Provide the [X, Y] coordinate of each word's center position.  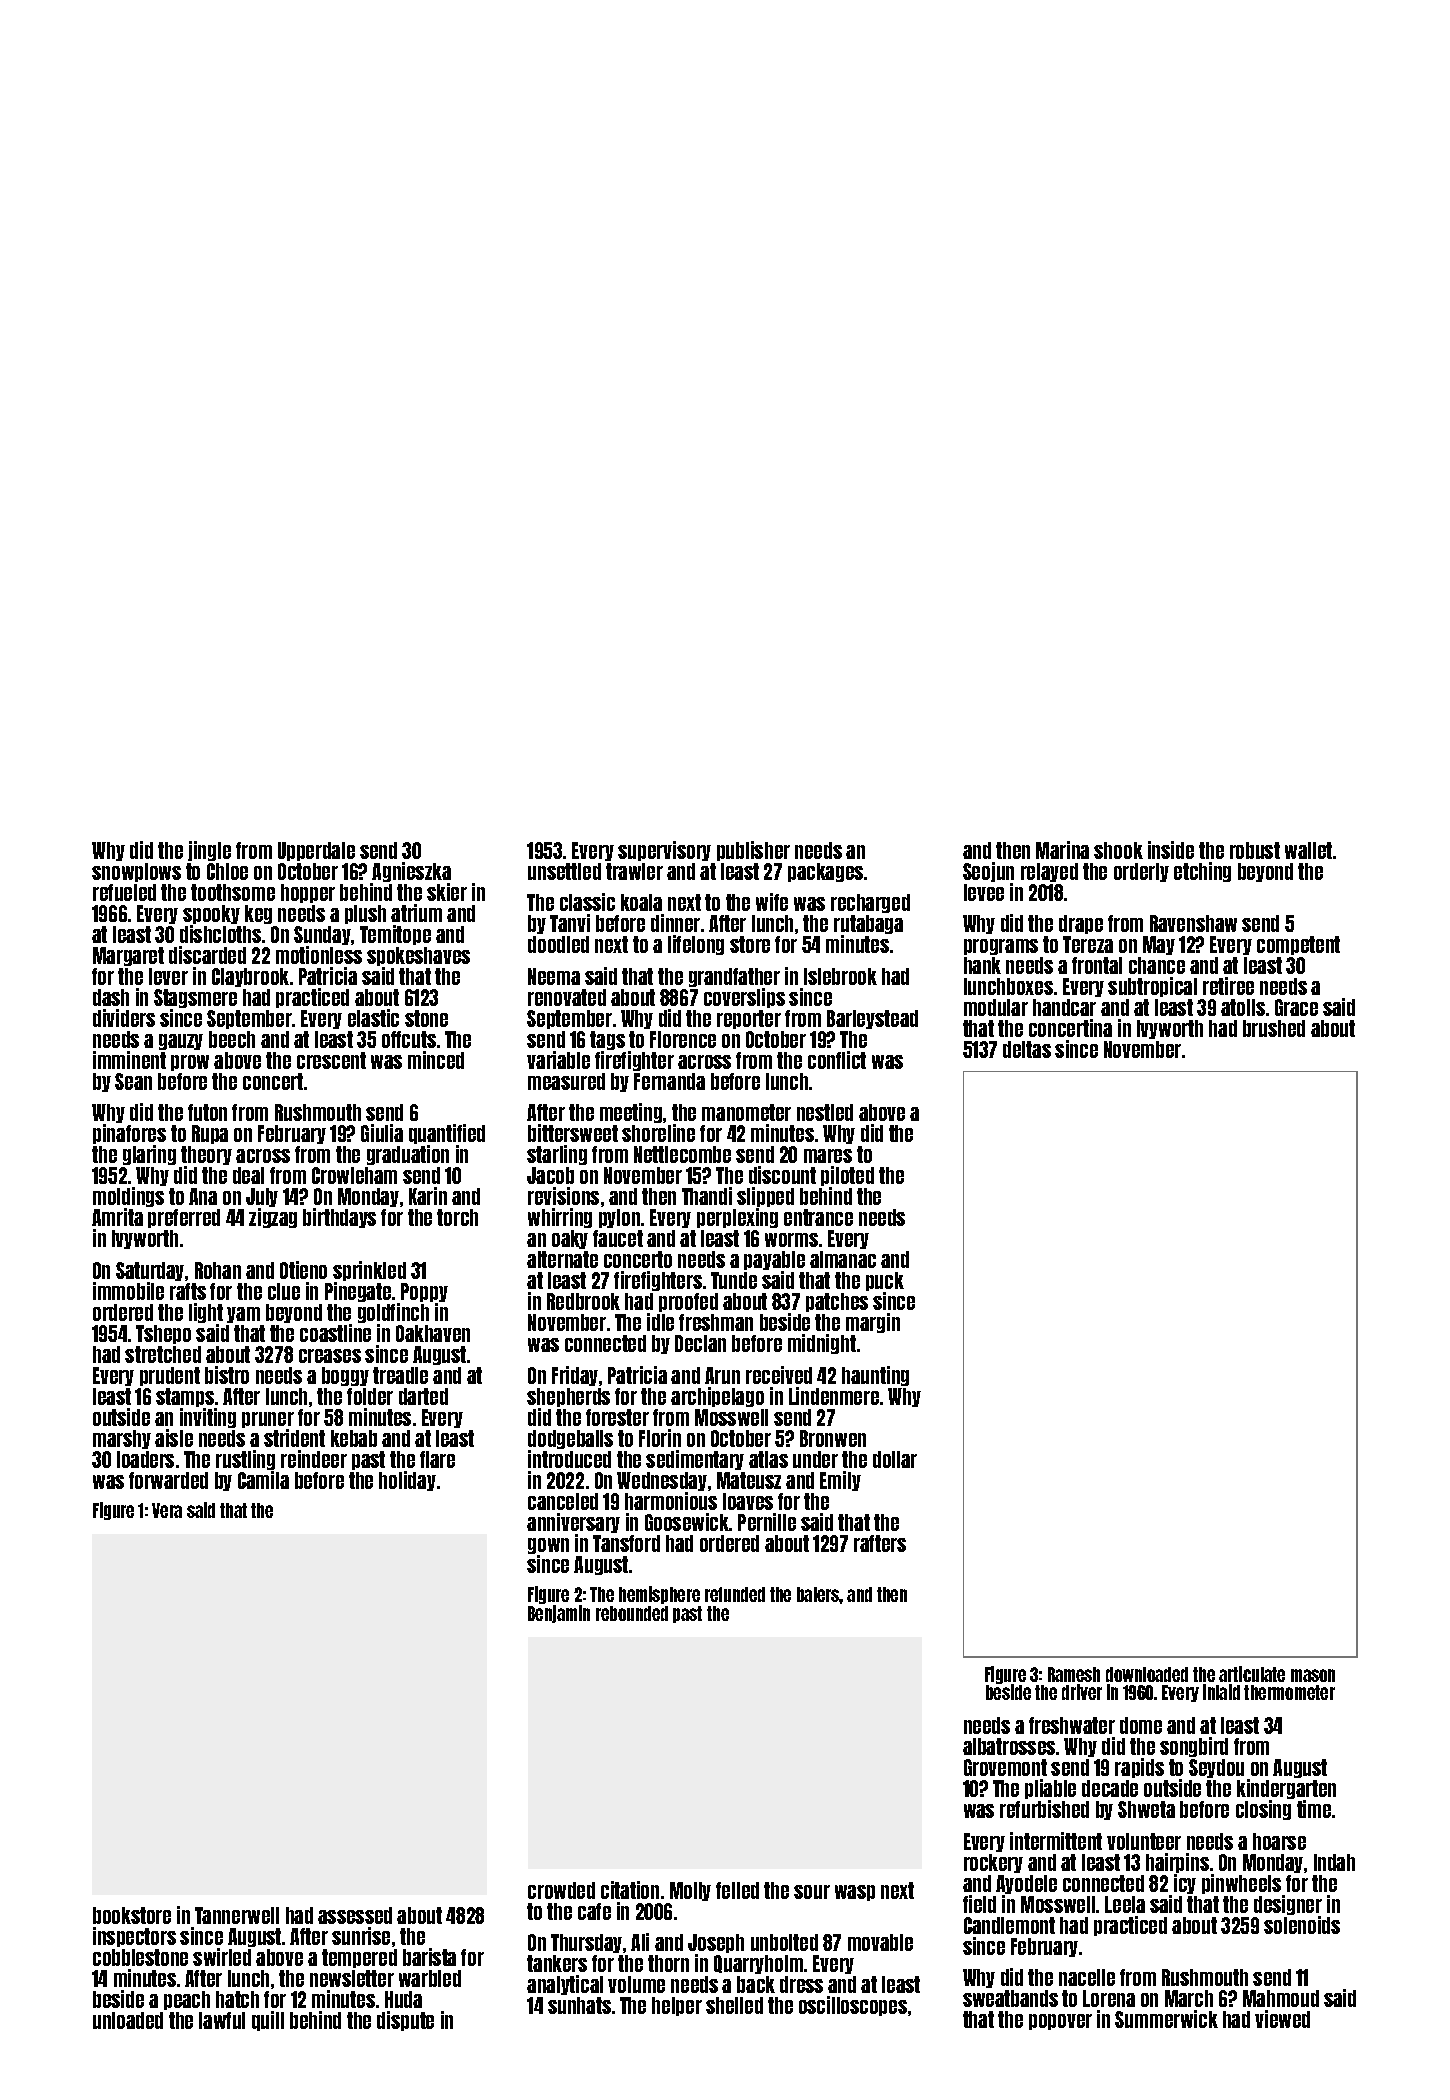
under [815, 1459]
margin [873, 1323]
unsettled [564, 871]
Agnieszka [411, 872]
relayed [1049, 872]
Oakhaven [433, 1333]
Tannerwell [237, 1915]
